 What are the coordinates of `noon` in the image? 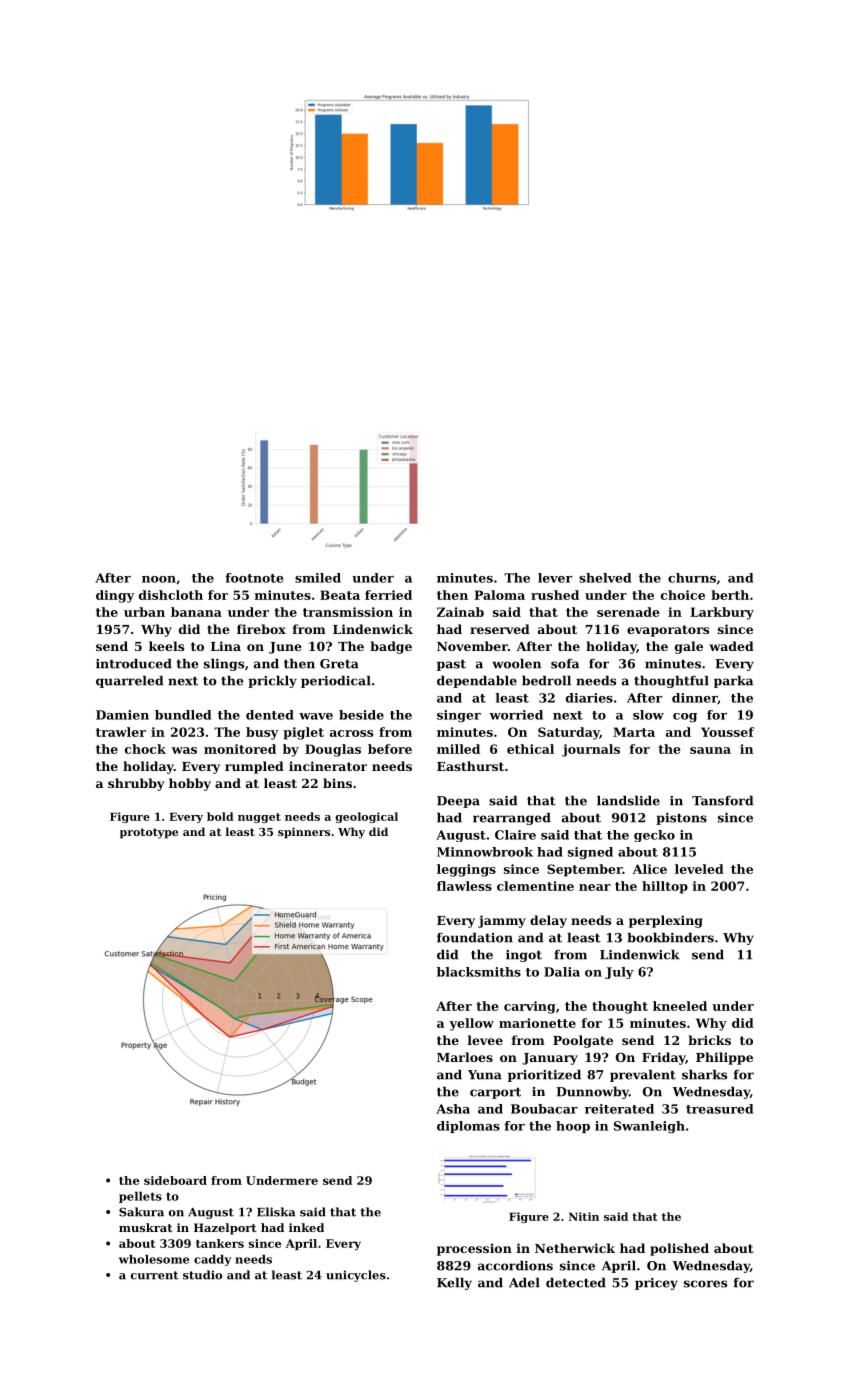 It's located at (159, 579).
